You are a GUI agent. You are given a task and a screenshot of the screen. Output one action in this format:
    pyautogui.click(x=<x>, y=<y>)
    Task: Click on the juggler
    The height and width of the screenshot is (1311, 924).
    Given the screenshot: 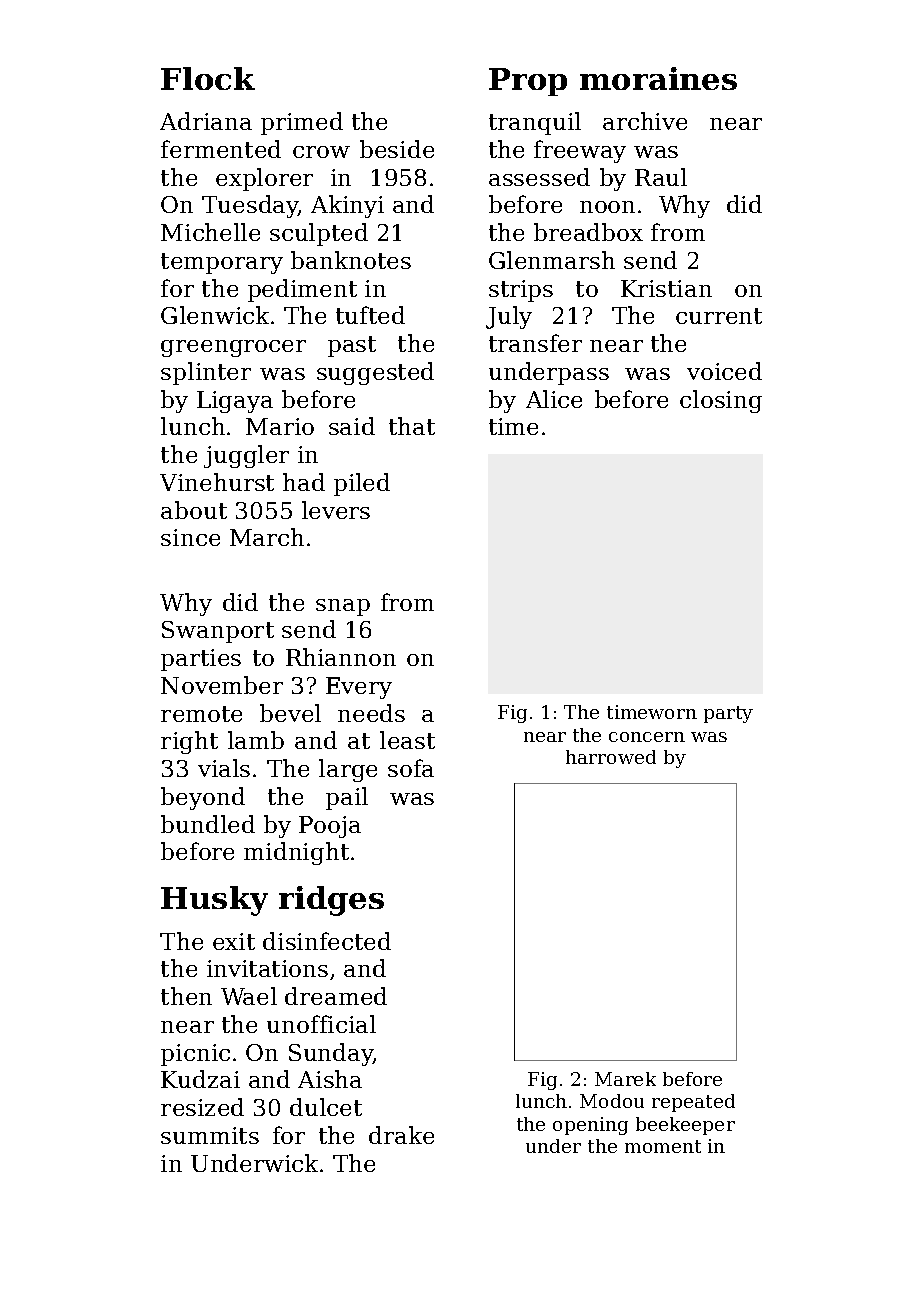 What is the action you would take?
    pyautogui.click(x=246, y=456)
